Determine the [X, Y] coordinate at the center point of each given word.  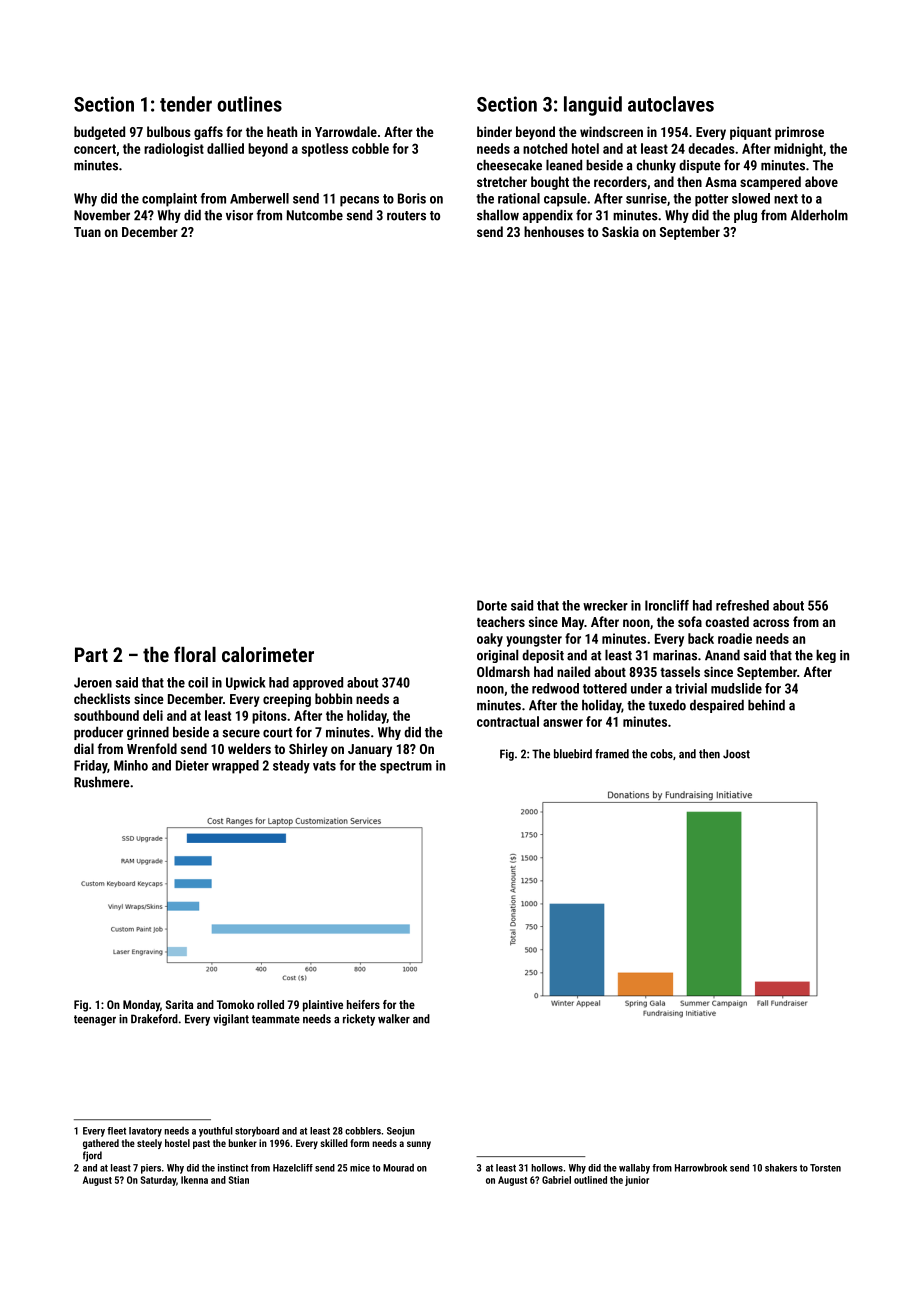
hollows [547, 1168]
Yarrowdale [346, 131]
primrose [799, 133]
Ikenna [194, 1180]
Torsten [825, 1168]
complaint [169, 200]
